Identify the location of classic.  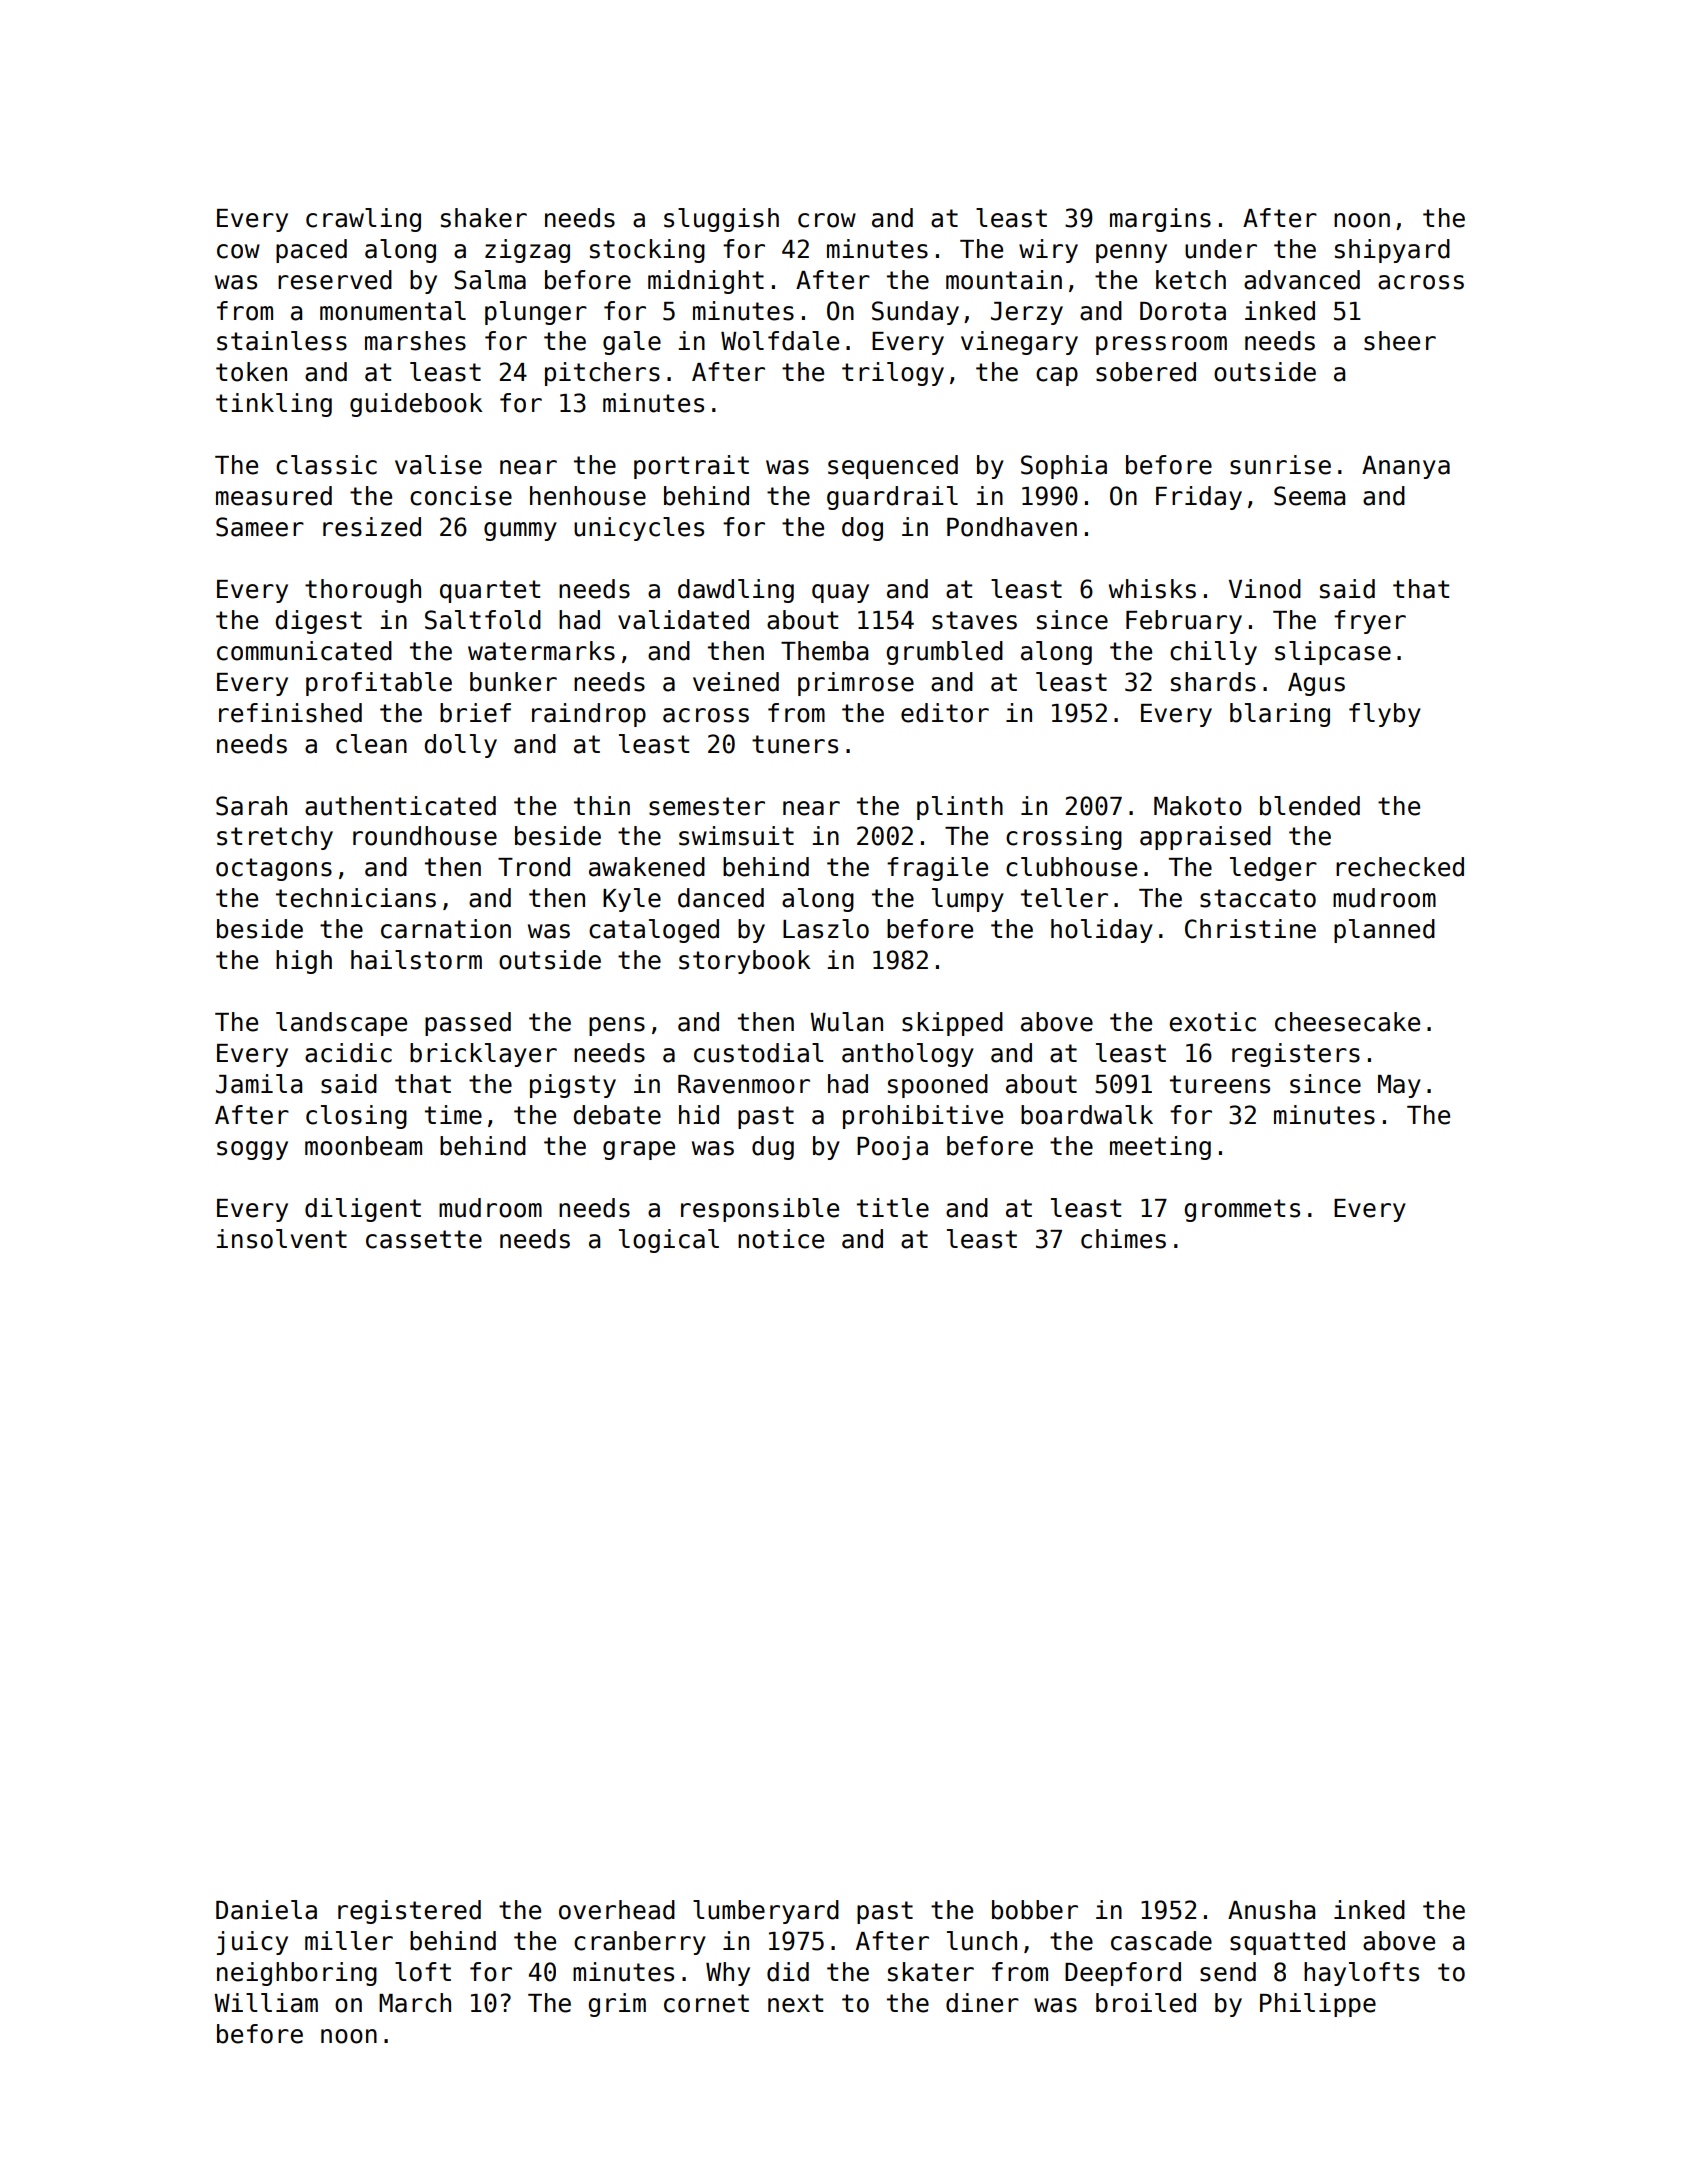
(326, 465).
